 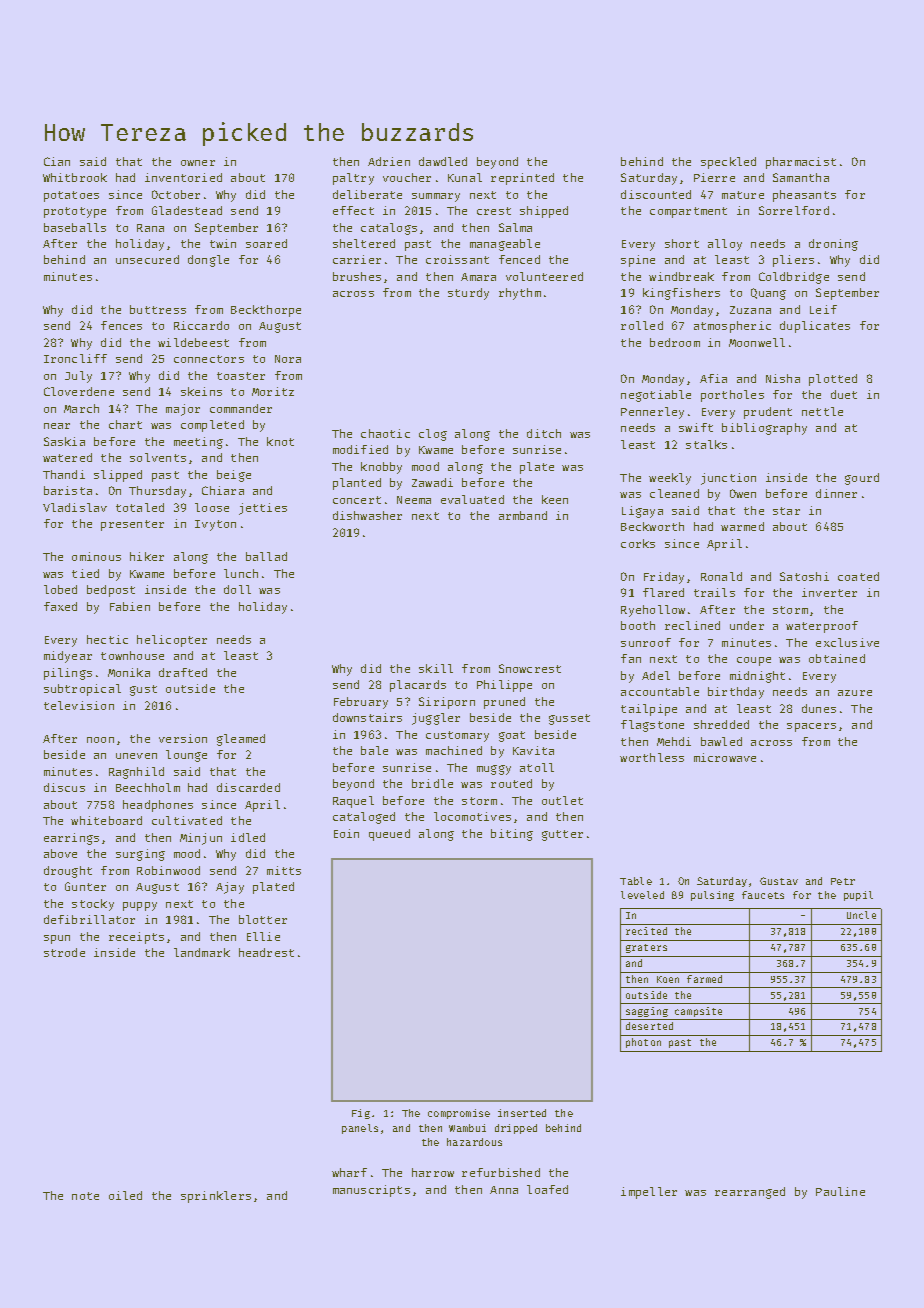 What do you see at coordinates (642, 895) in the screenshot?
I see `leveled` at bounding box center [642, 895].
